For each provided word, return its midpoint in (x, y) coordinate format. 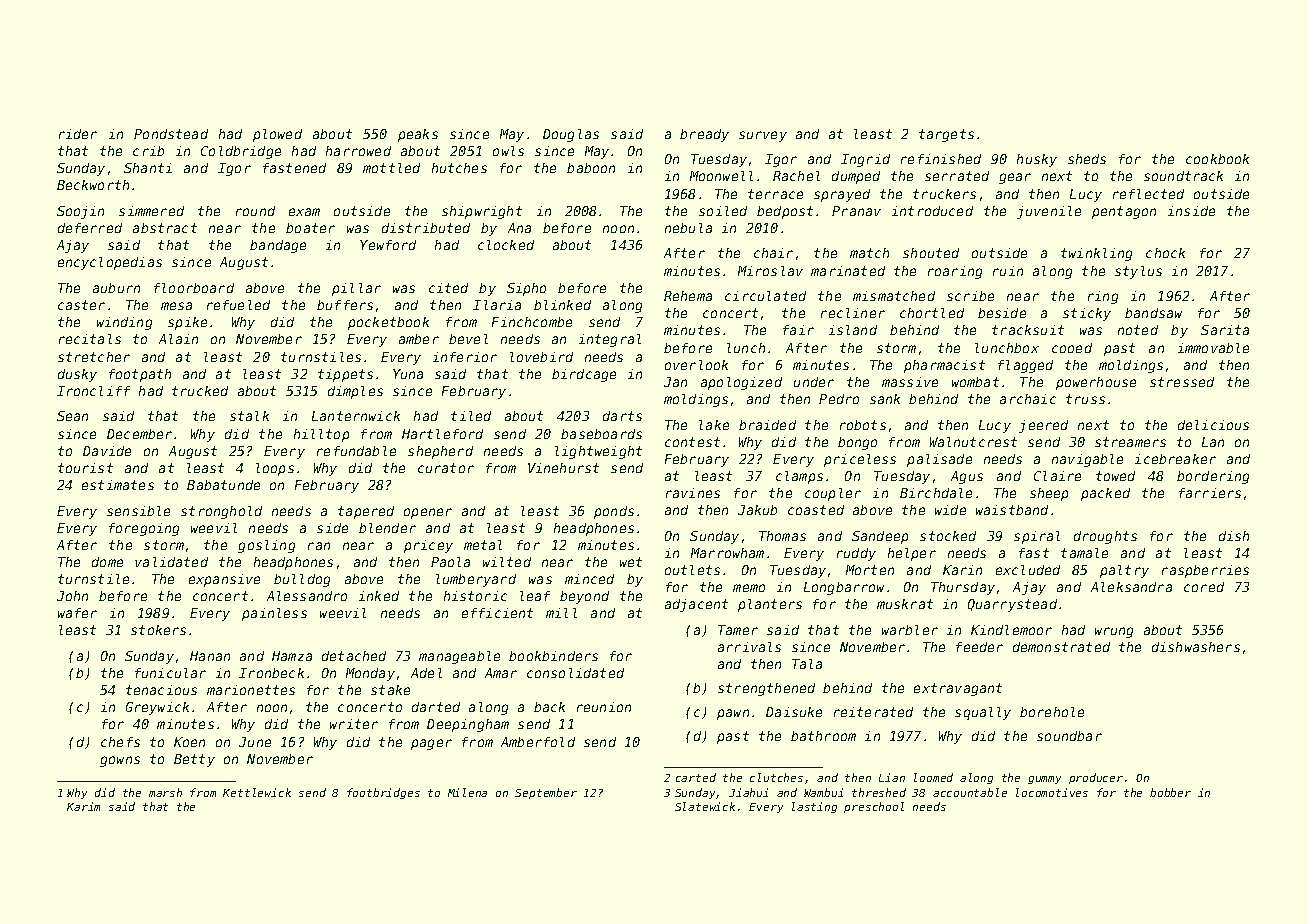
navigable (1087, 460)
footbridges (383, 793)
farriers (1210, 493)
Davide (107, 451)
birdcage (584, 375)
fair (798, 330)
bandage (278, 246)
